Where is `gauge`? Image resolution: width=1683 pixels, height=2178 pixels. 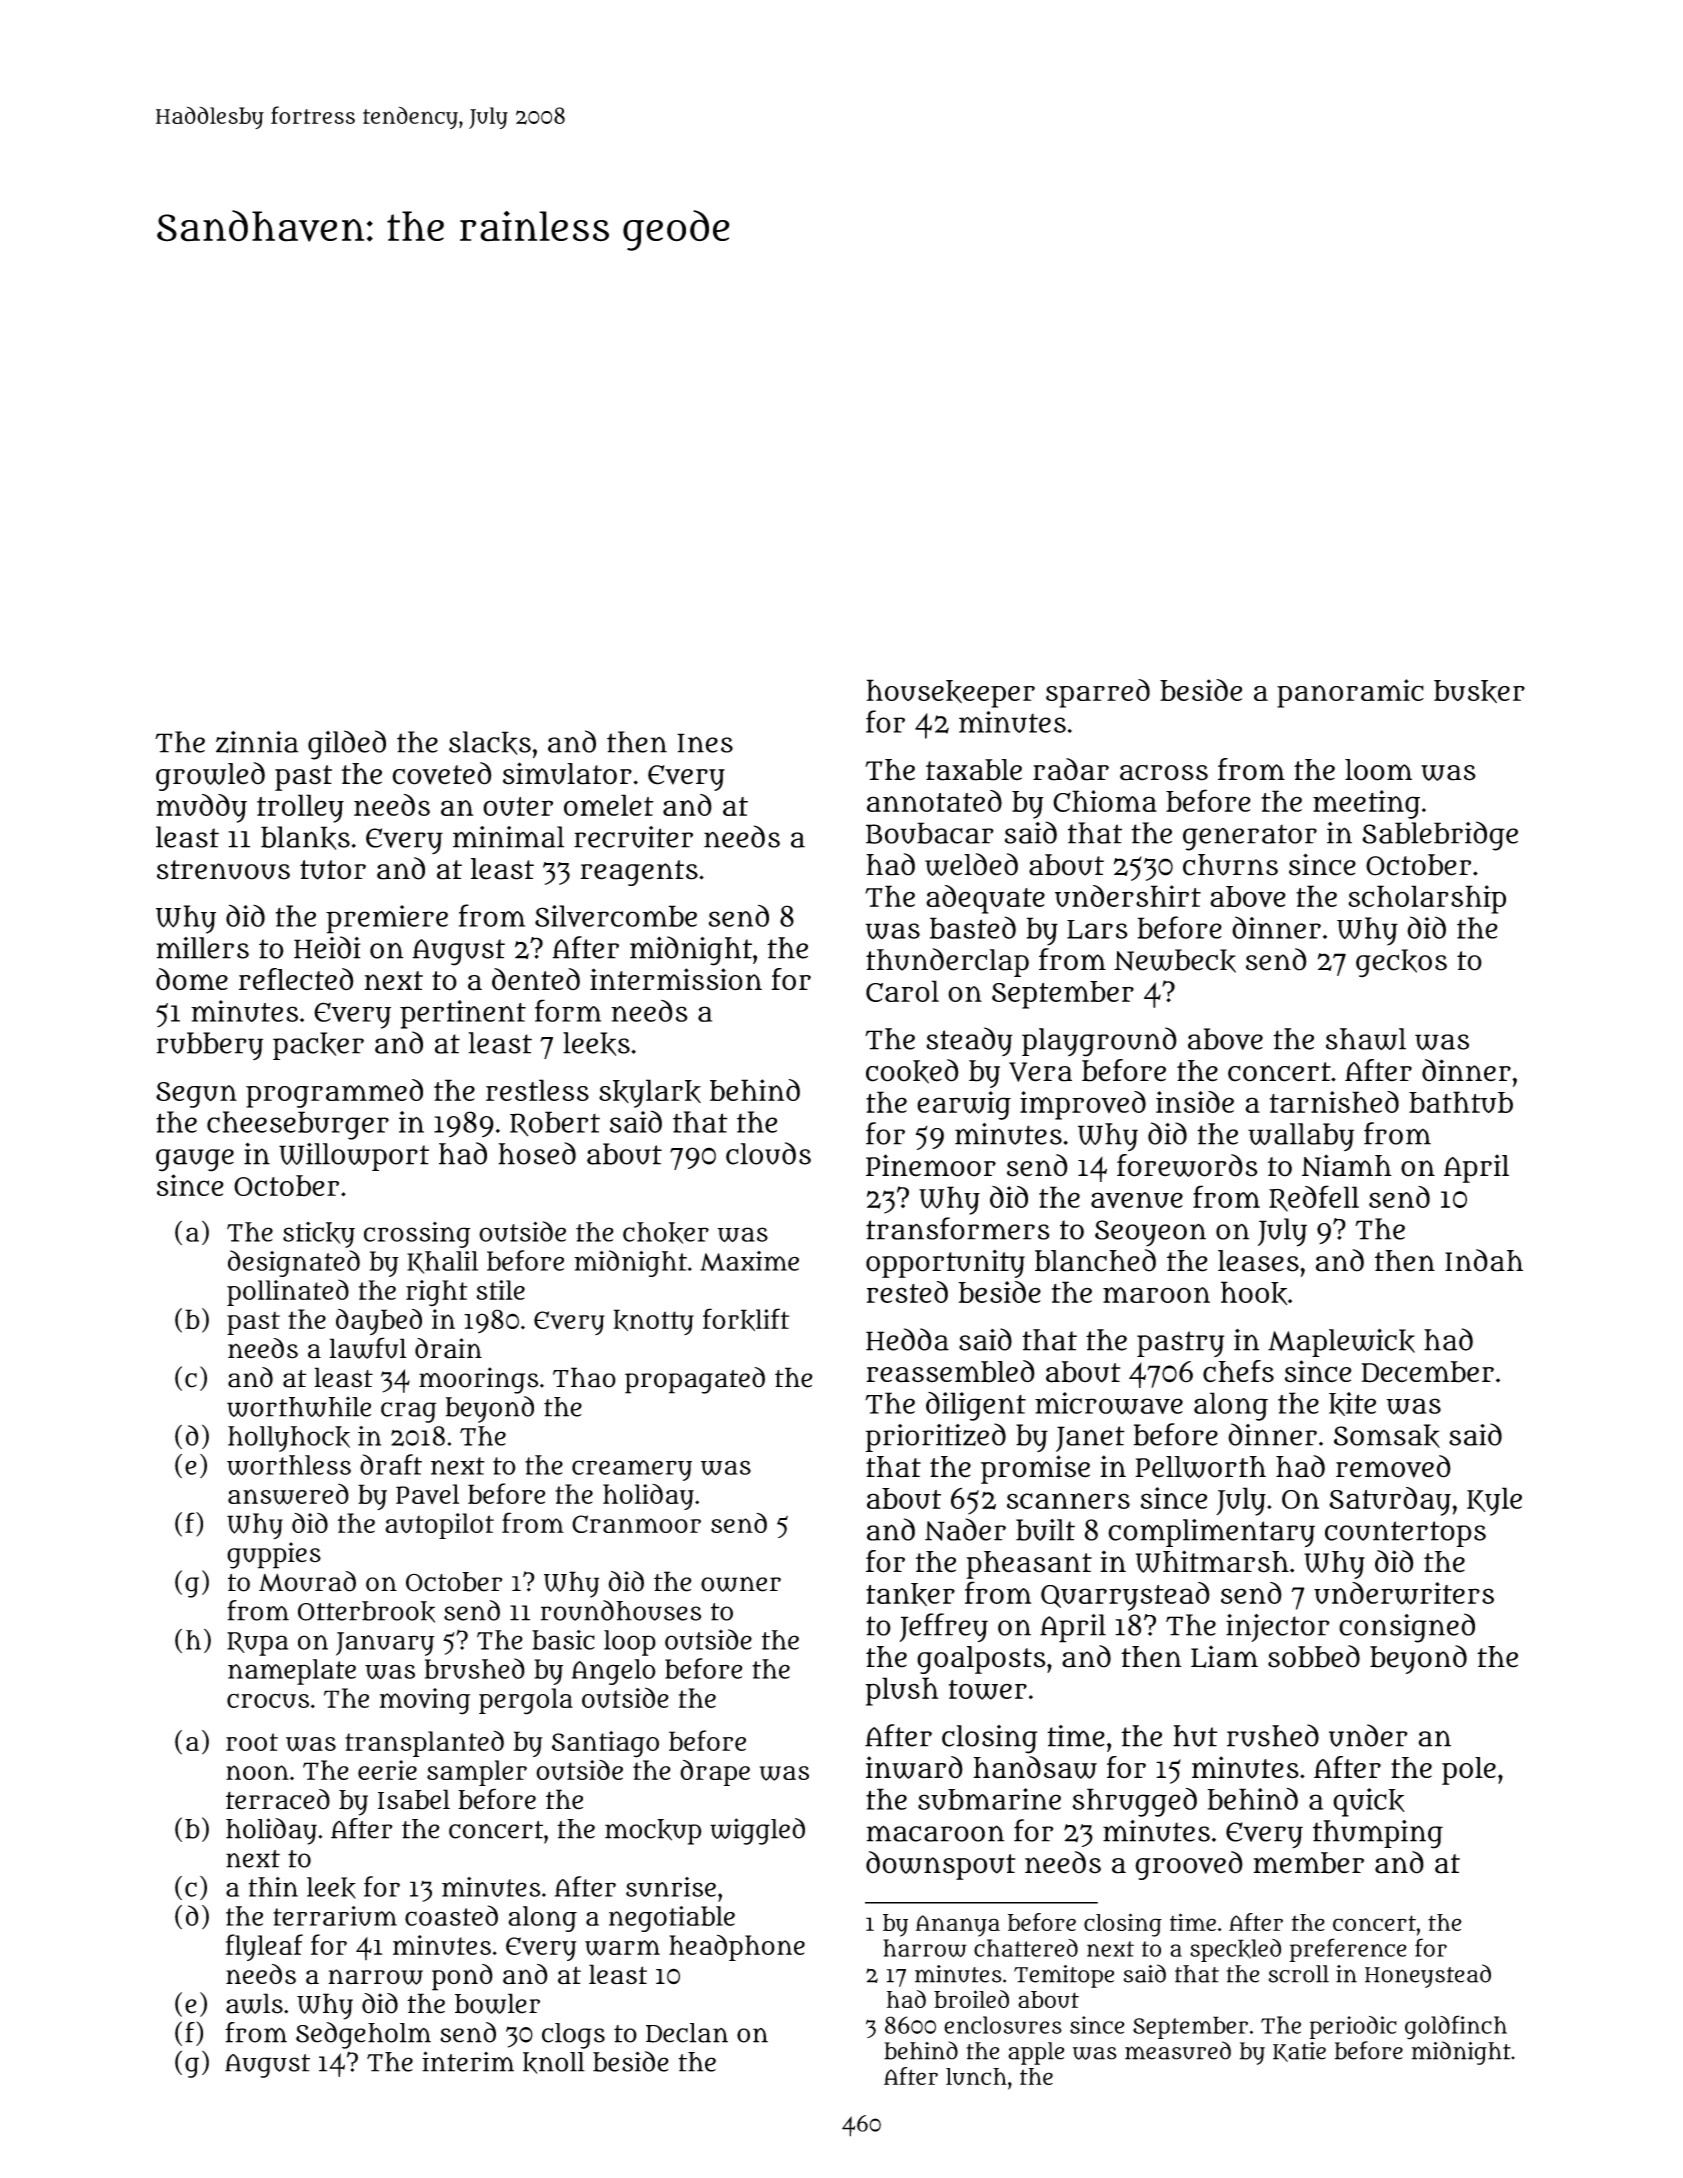
gauge is located at coordinates (195, 1160).
